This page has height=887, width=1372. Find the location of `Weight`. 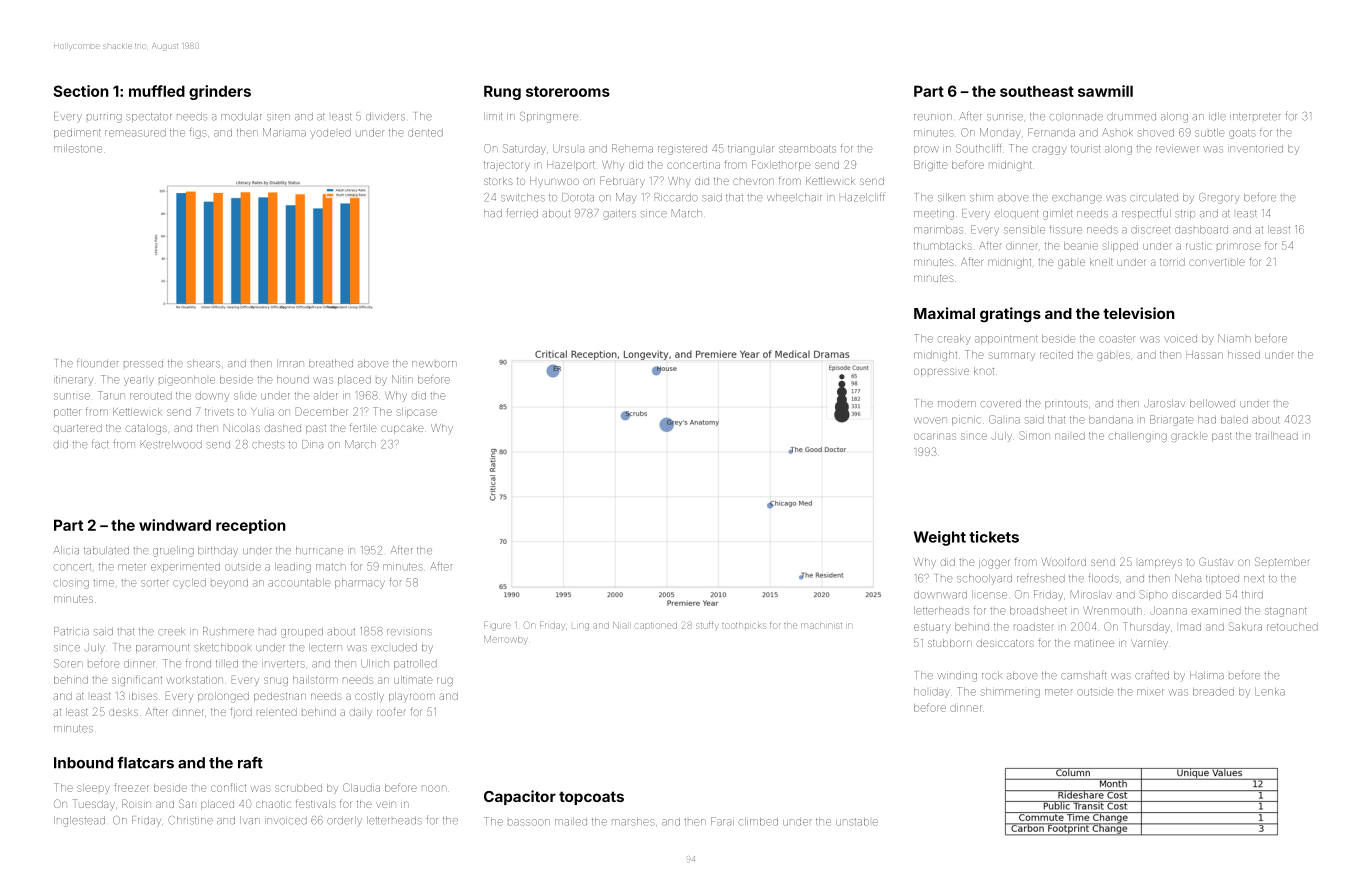

Weight is located at coordinates (940, 538).
